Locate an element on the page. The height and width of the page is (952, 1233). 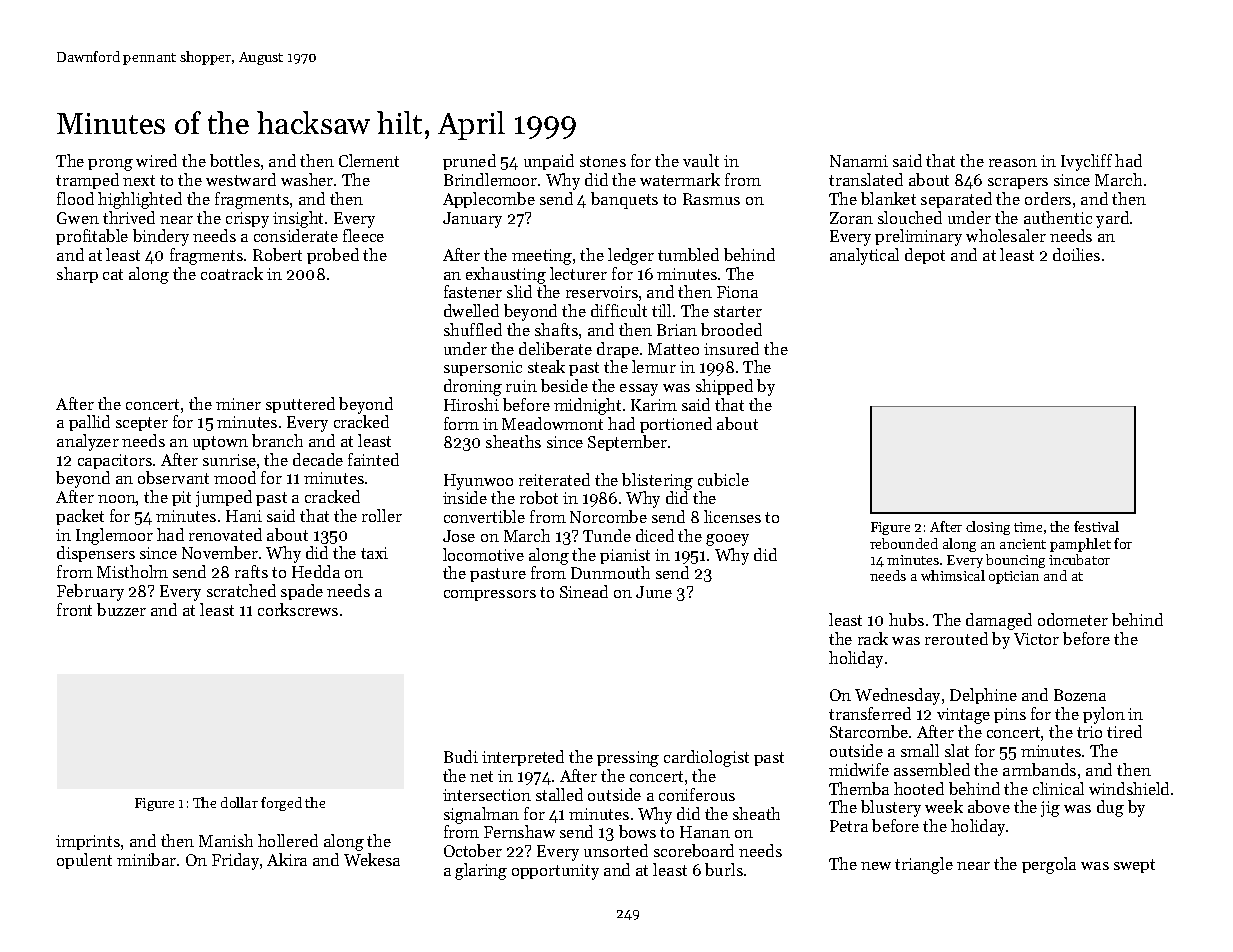
sputtered is located at coordinates (300, 405).
